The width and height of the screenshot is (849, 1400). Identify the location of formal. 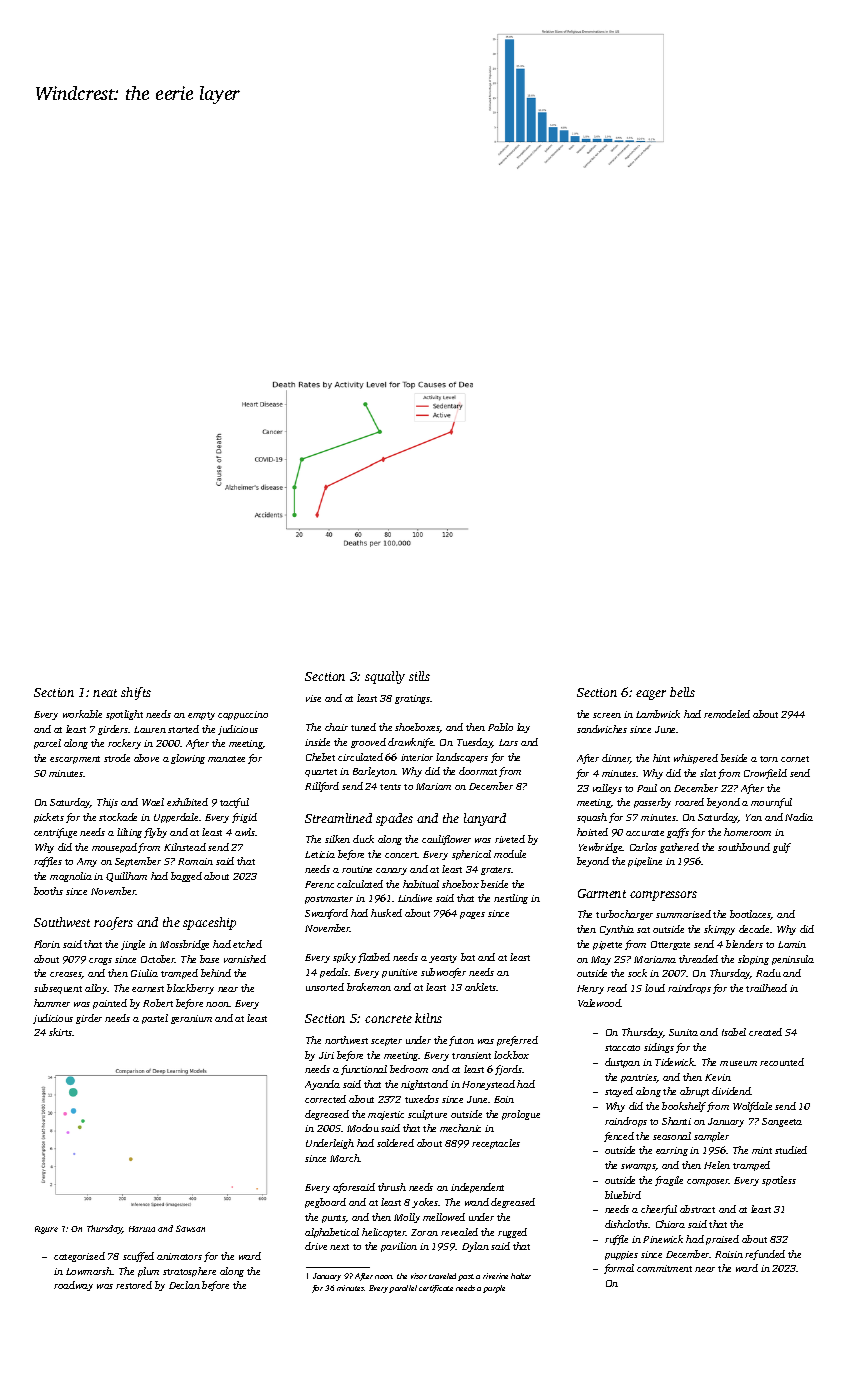
(619, 1269).
